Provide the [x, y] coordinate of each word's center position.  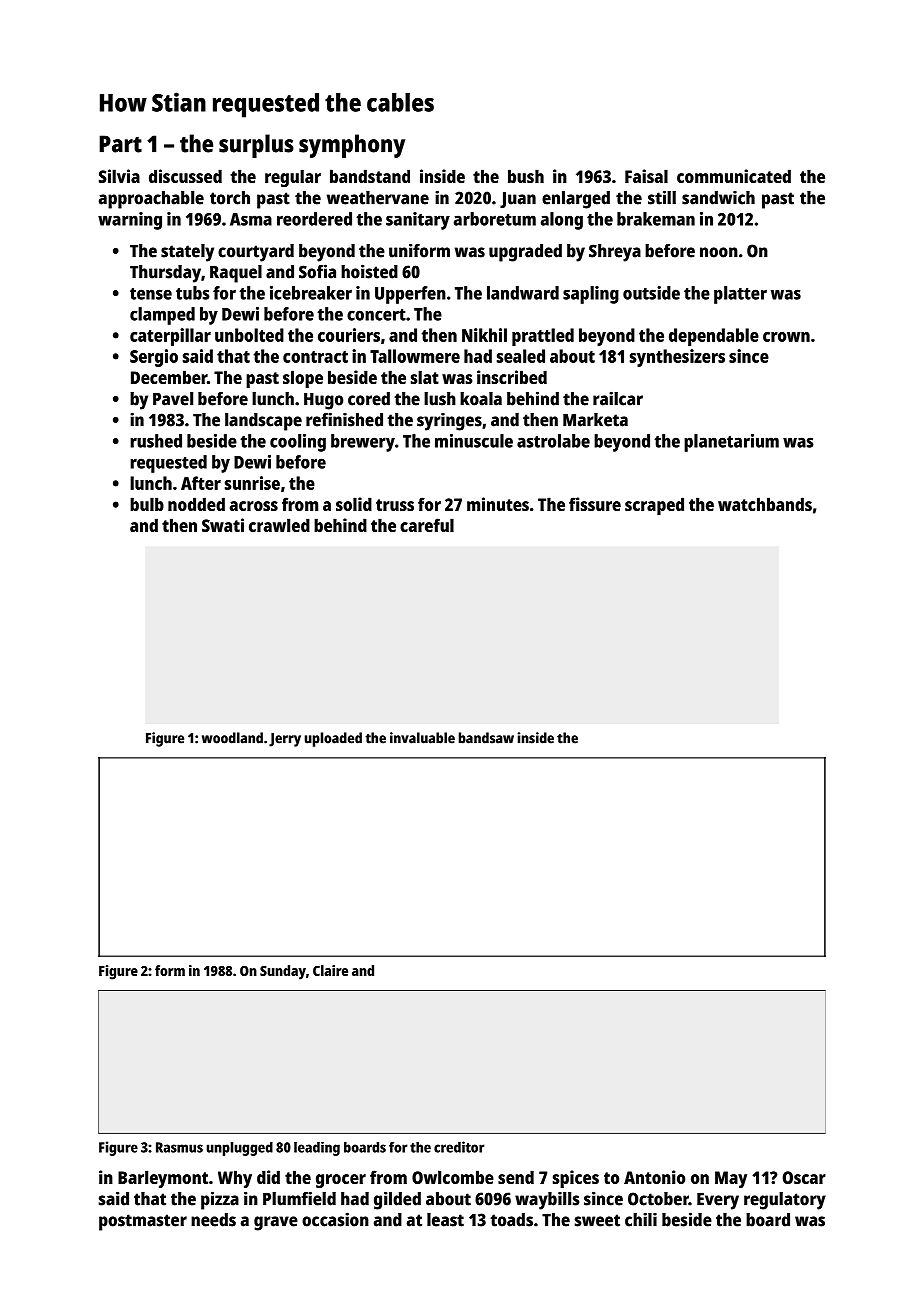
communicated [734, 176]
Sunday [283, 972]
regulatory [785, 1201]
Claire [330, 970]
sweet [597, 1220]
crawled [279, 525]
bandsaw [486, 738]
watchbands [765, 504]
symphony [352, 146]
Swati [223, 525]
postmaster [143, 1222]
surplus [256, 146]
